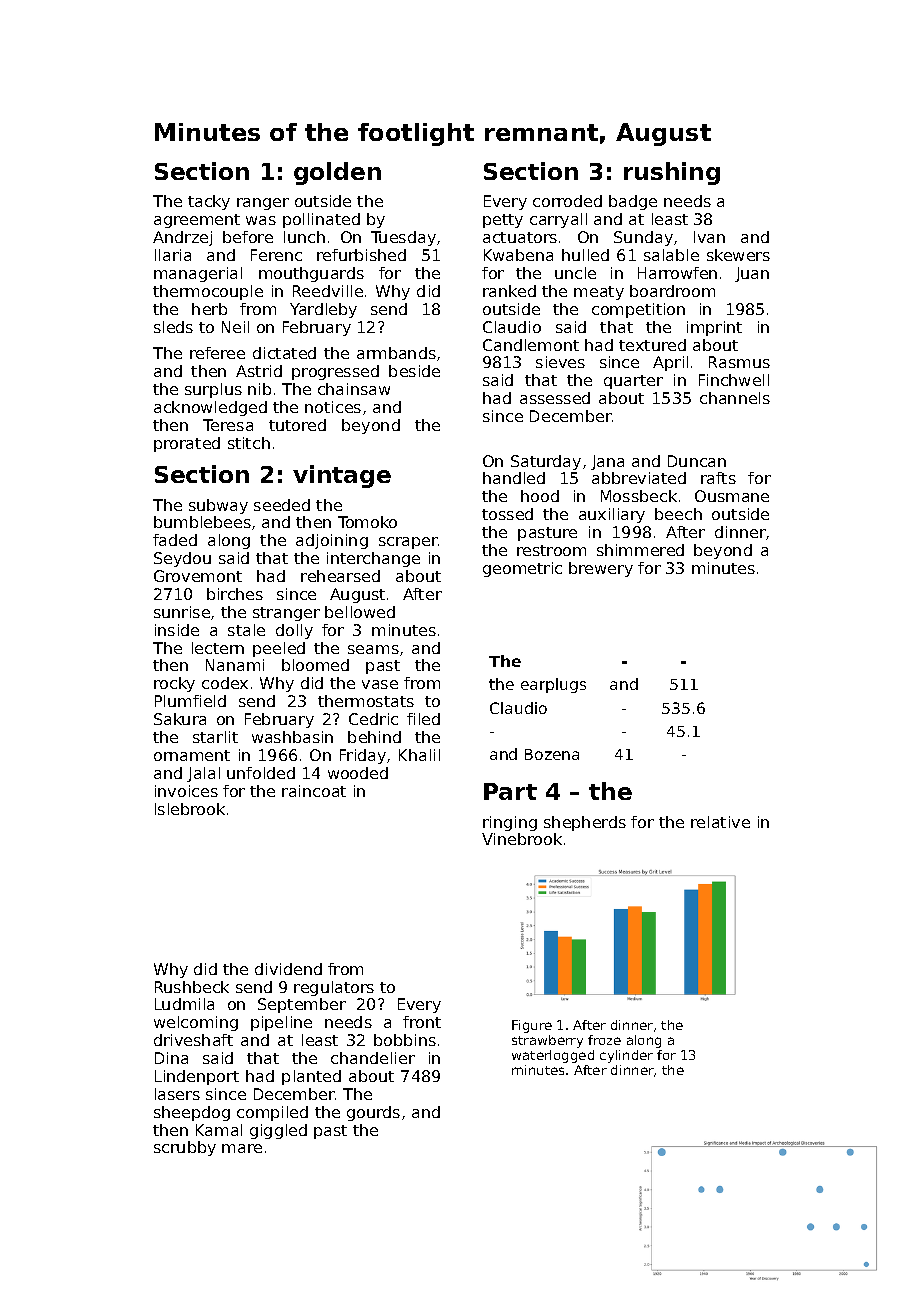  What do you see at coordinates (314, 791) in the image?
I see `raincoat` at bounding box center [314, 791].
